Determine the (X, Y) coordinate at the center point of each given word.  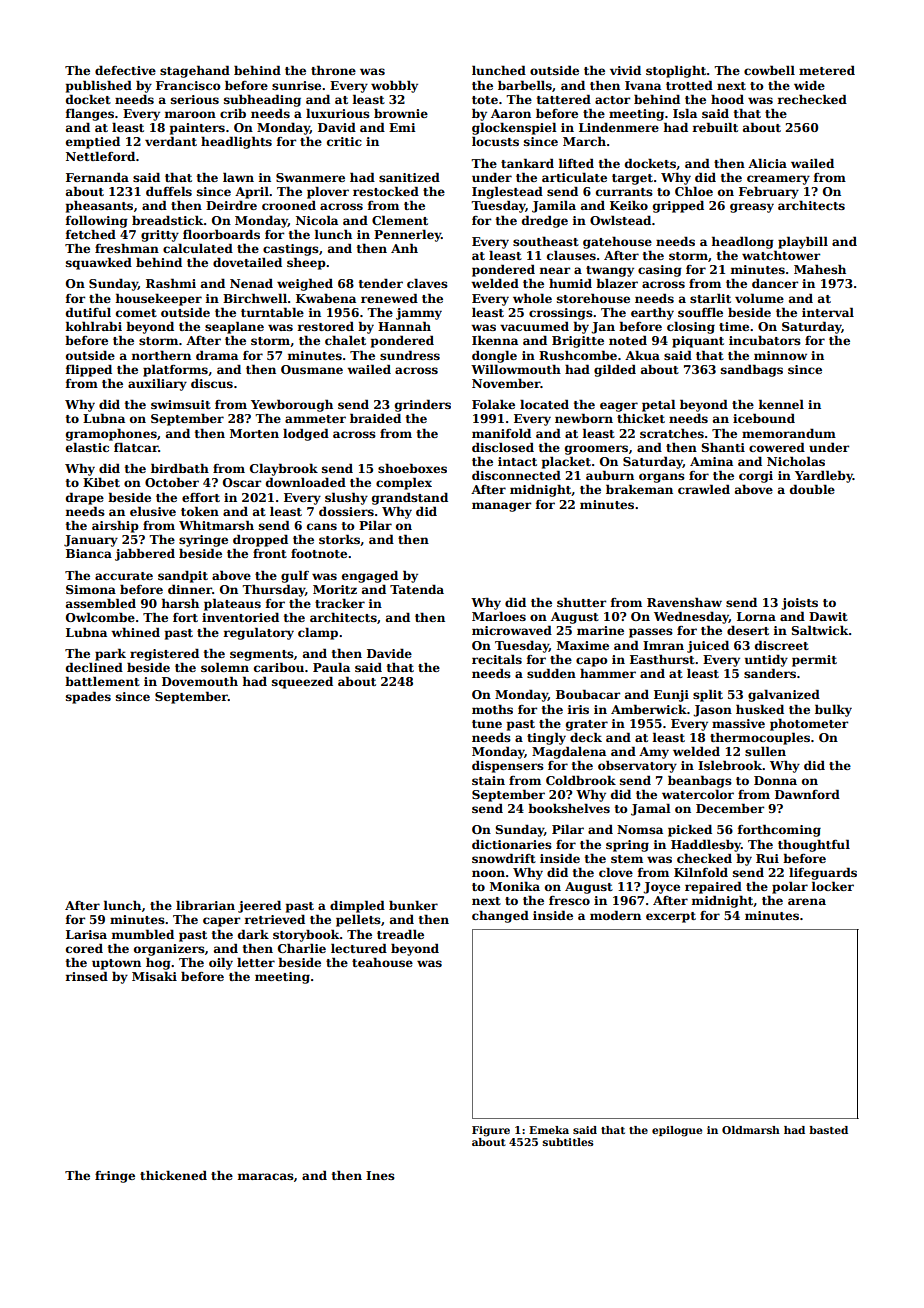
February (769, 192)
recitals (497, 659)
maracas (266, 1176)
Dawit (828, 616)
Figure (491, 1131)
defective (125, 70)
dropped (260, 540)
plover (328, 192)
